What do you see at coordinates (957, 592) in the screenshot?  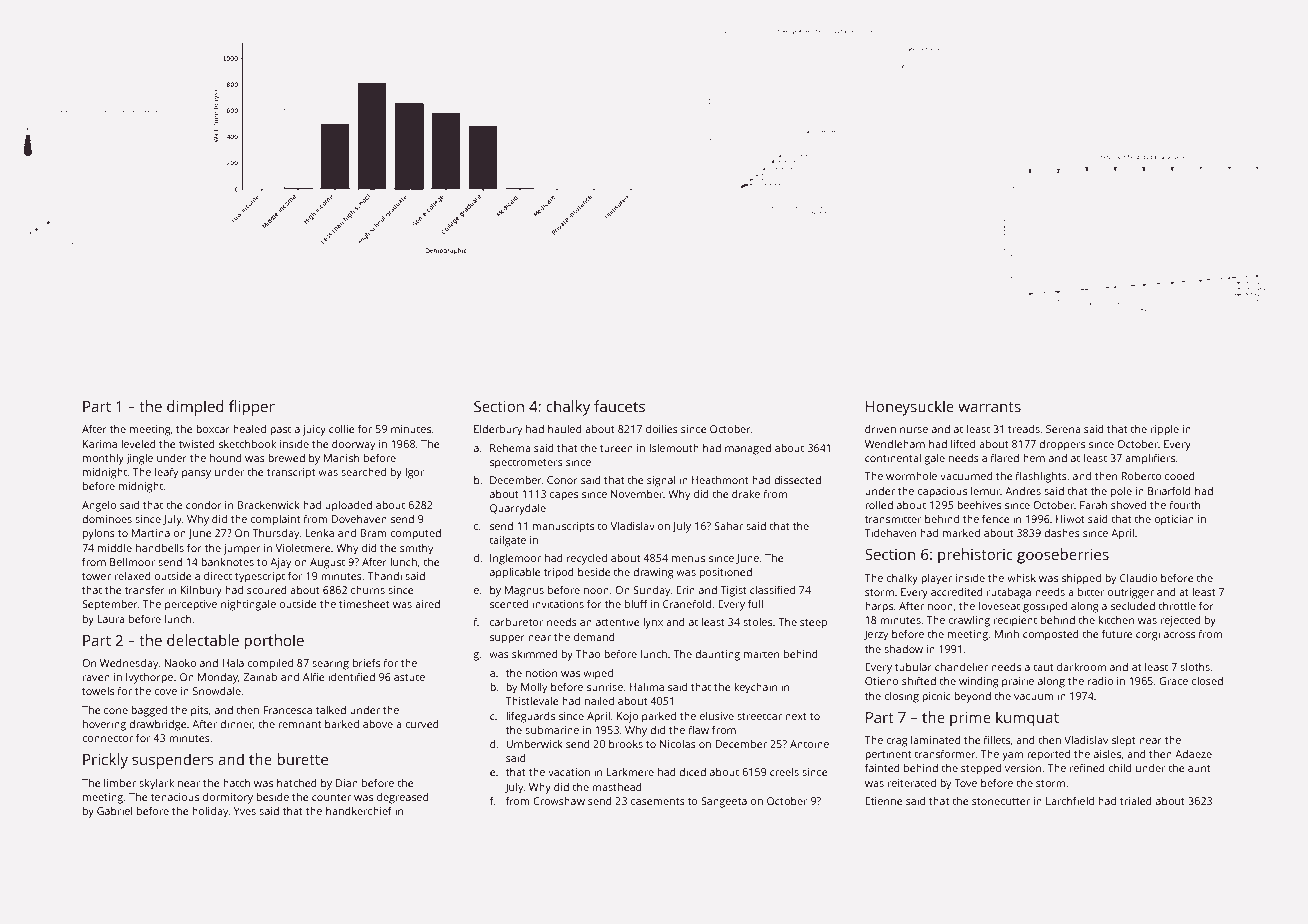 I see `accredited` at bounding box center [957, 592].
